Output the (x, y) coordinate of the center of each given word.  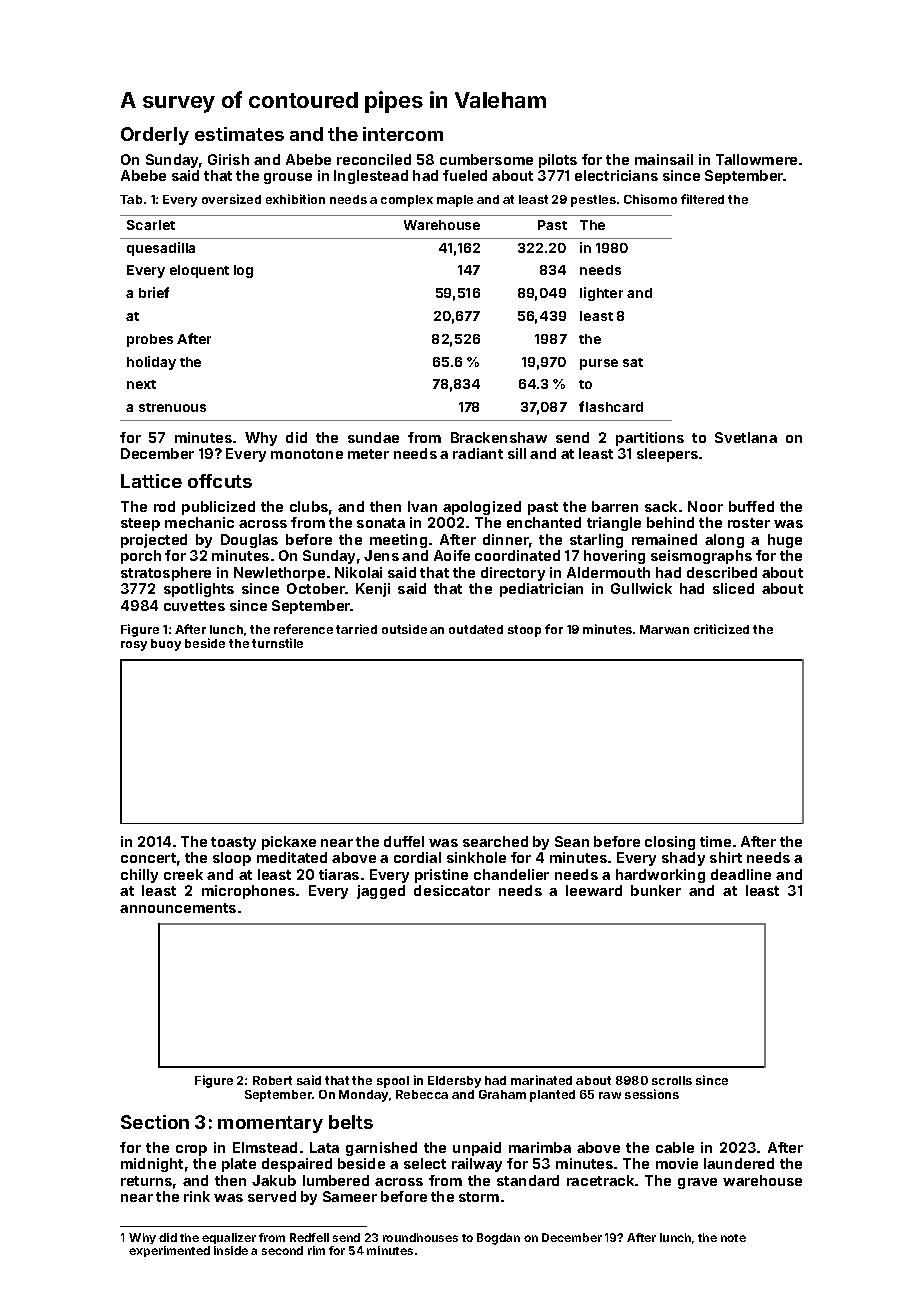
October (316, 588)
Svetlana (746, 437)
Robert (272, 1080)
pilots (558, 161)
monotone (307, 454)
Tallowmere (756, 159)
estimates (239, 134)
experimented (169, 1251)
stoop (524, 631)
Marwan (664, 629)
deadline (741, 874)
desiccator (452, 890)
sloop (232, 859)
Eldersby (454, 1082)
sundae (373, 437)
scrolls (672, 1080)
